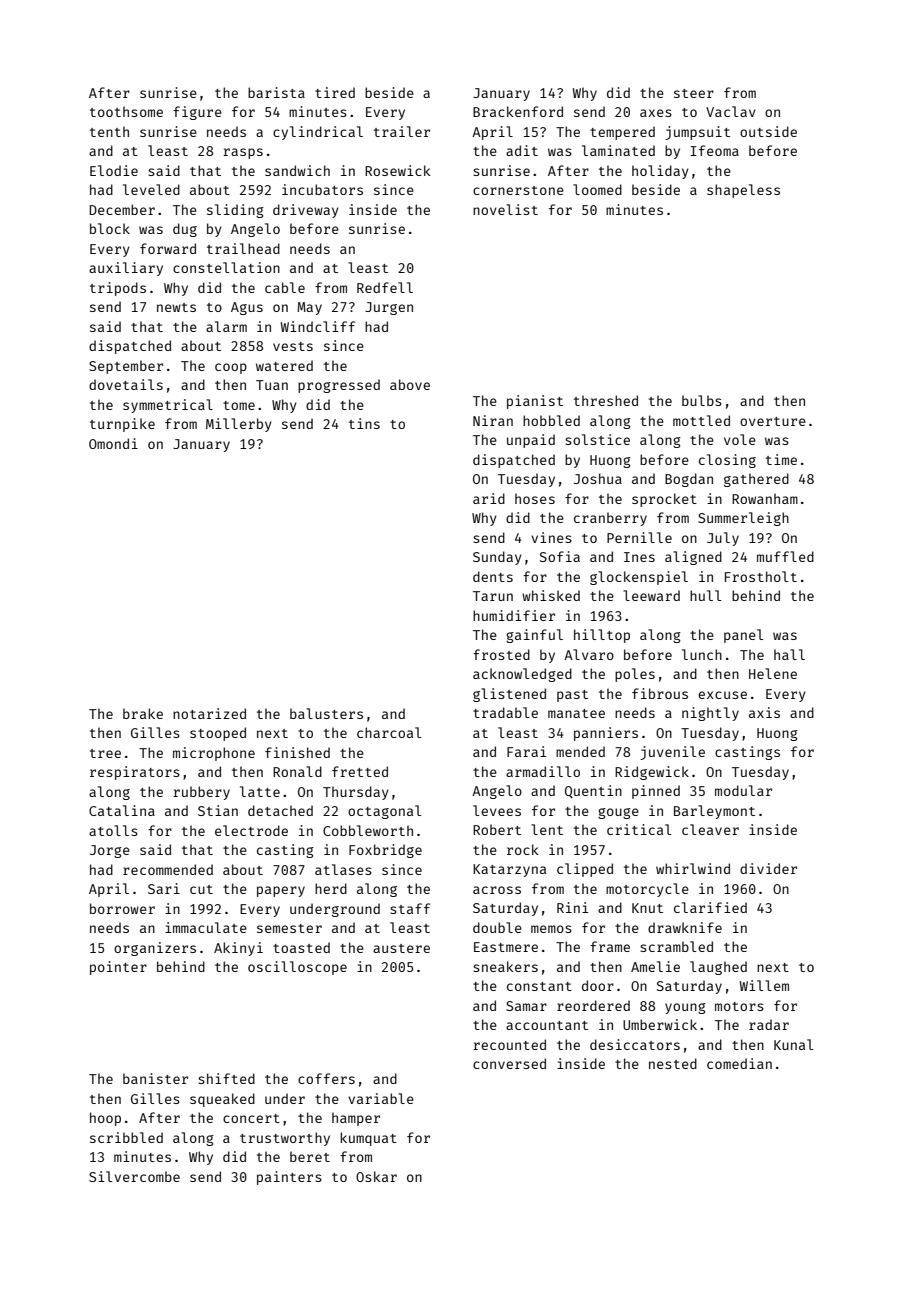 The width and height of the image is (908, 1316). I want to click on Bogdan, so click(689, 480).
